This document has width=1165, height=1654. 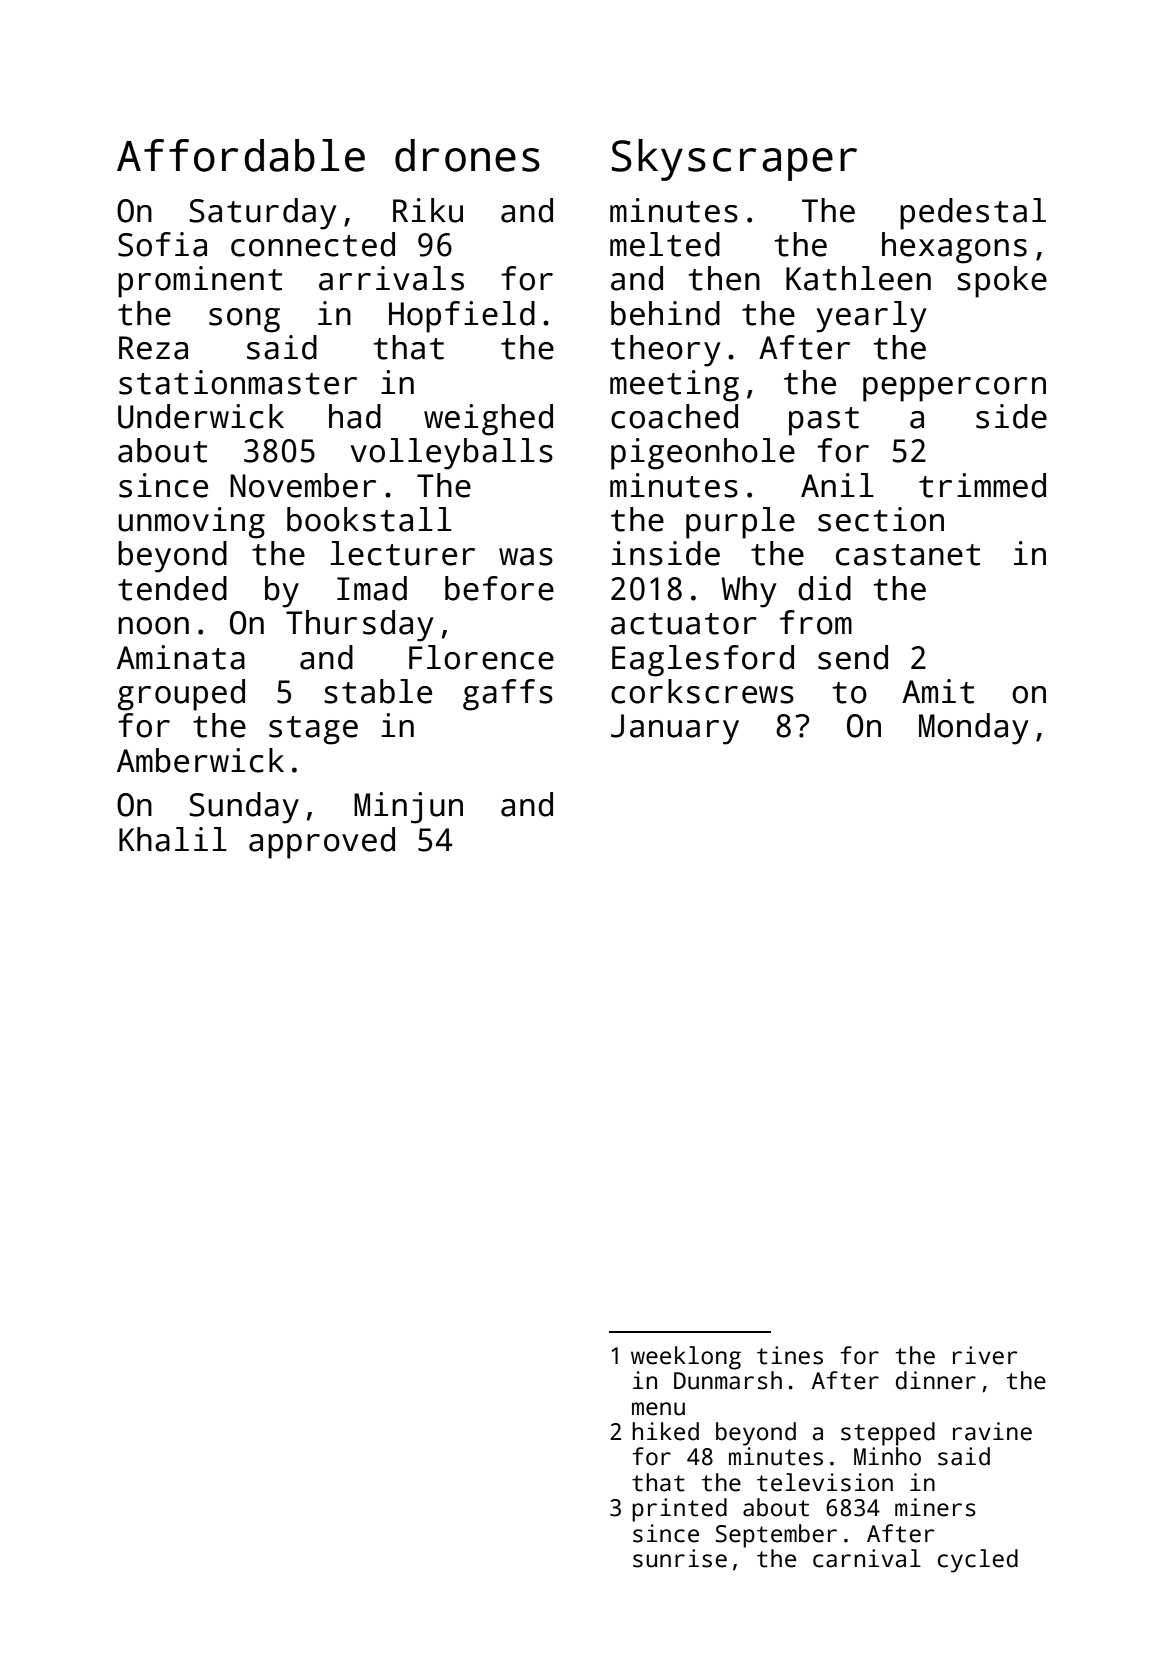 What do you see at coordinates (985, 1355) in the document?
I see `river` at bounding box center [985, 1355].
